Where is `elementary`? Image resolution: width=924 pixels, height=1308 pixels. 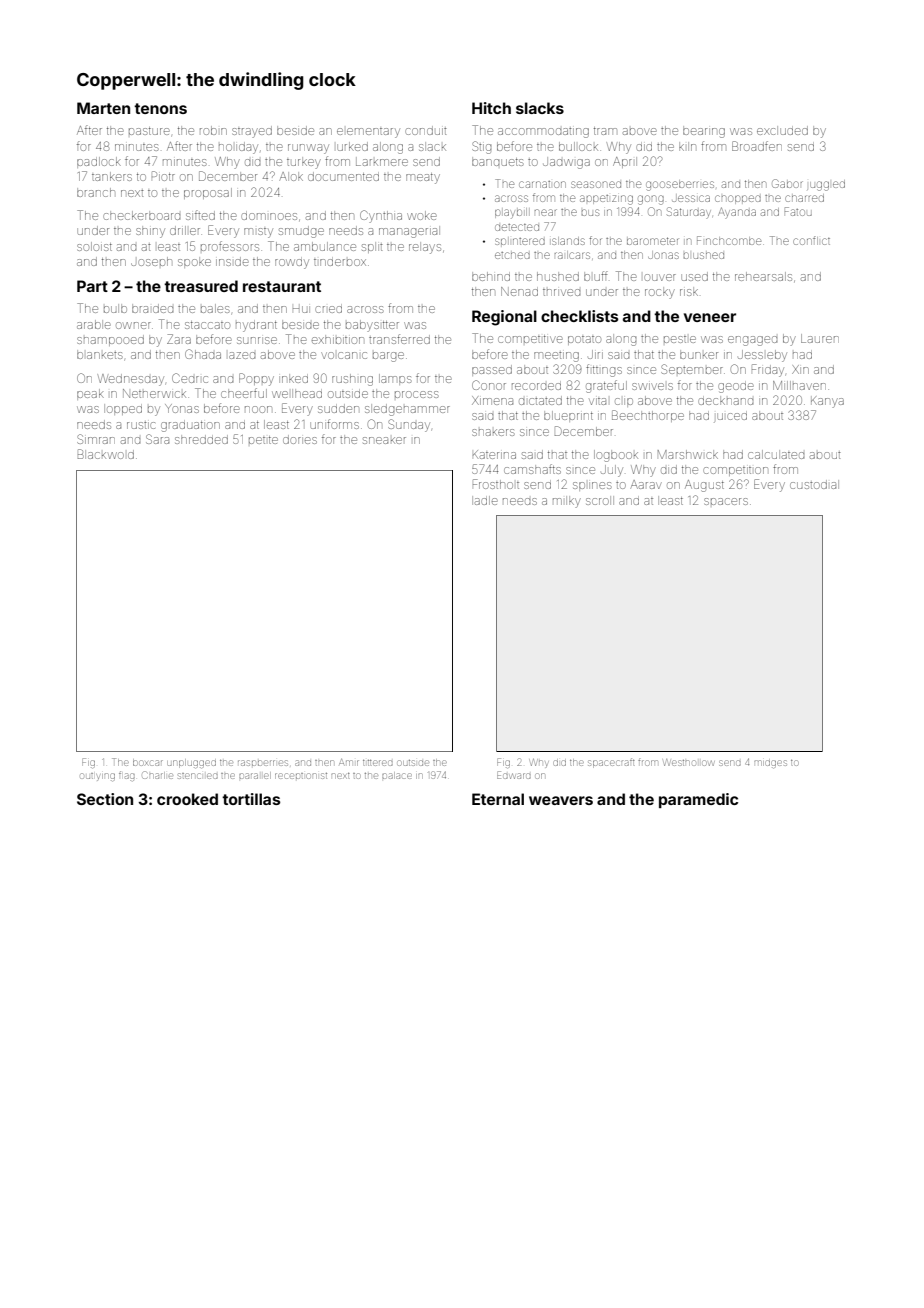 elementary is located at coordinates (368, 133).
